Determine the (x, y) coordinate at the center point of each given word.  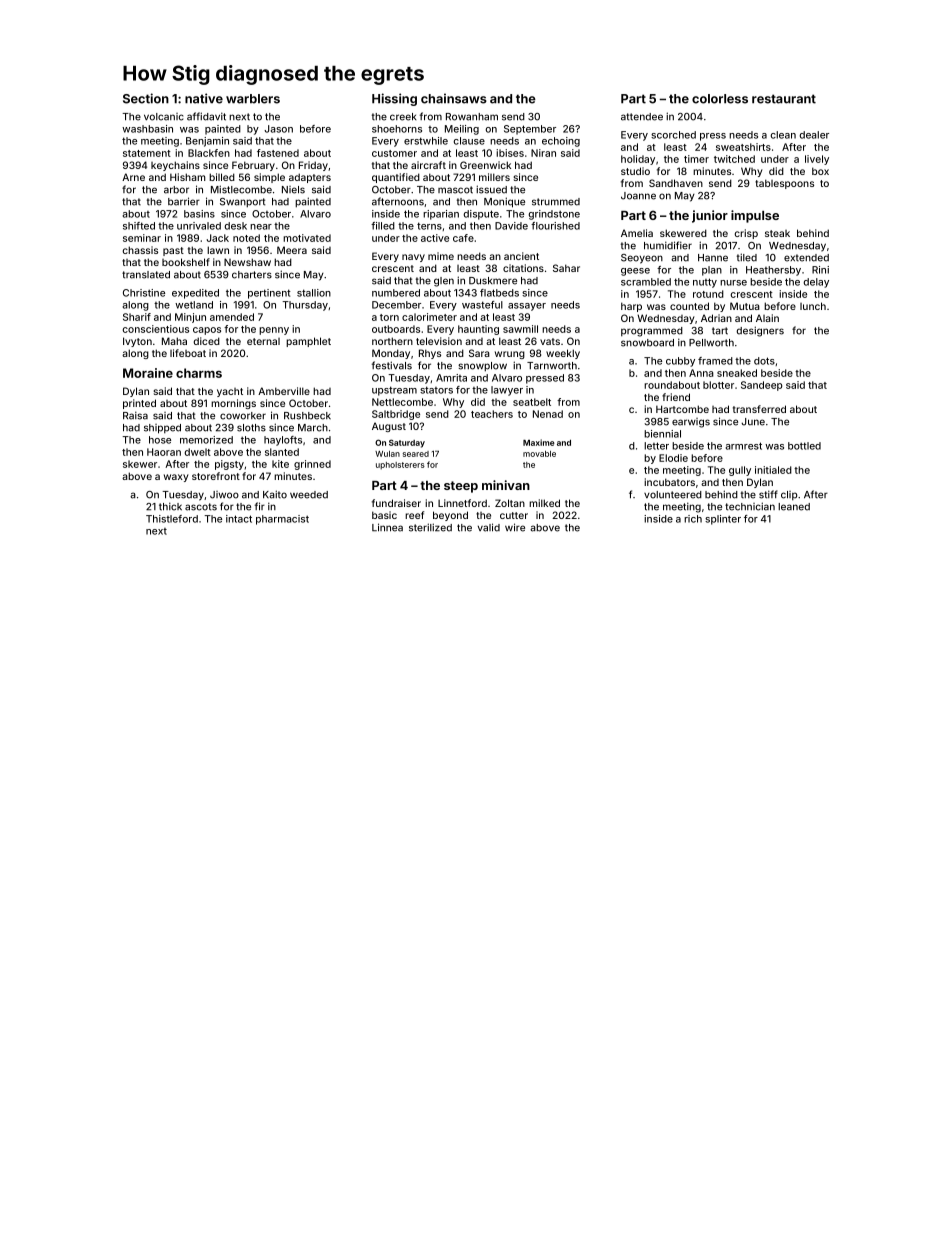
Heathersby (773, 271)
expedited (195, 294)
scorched (673, 135)
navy (413, 258)
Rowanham (472, 117)
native (204, 98)
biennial (662, 434)
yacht (230, 392)
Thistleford (172, 519)
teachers (492, 414)
